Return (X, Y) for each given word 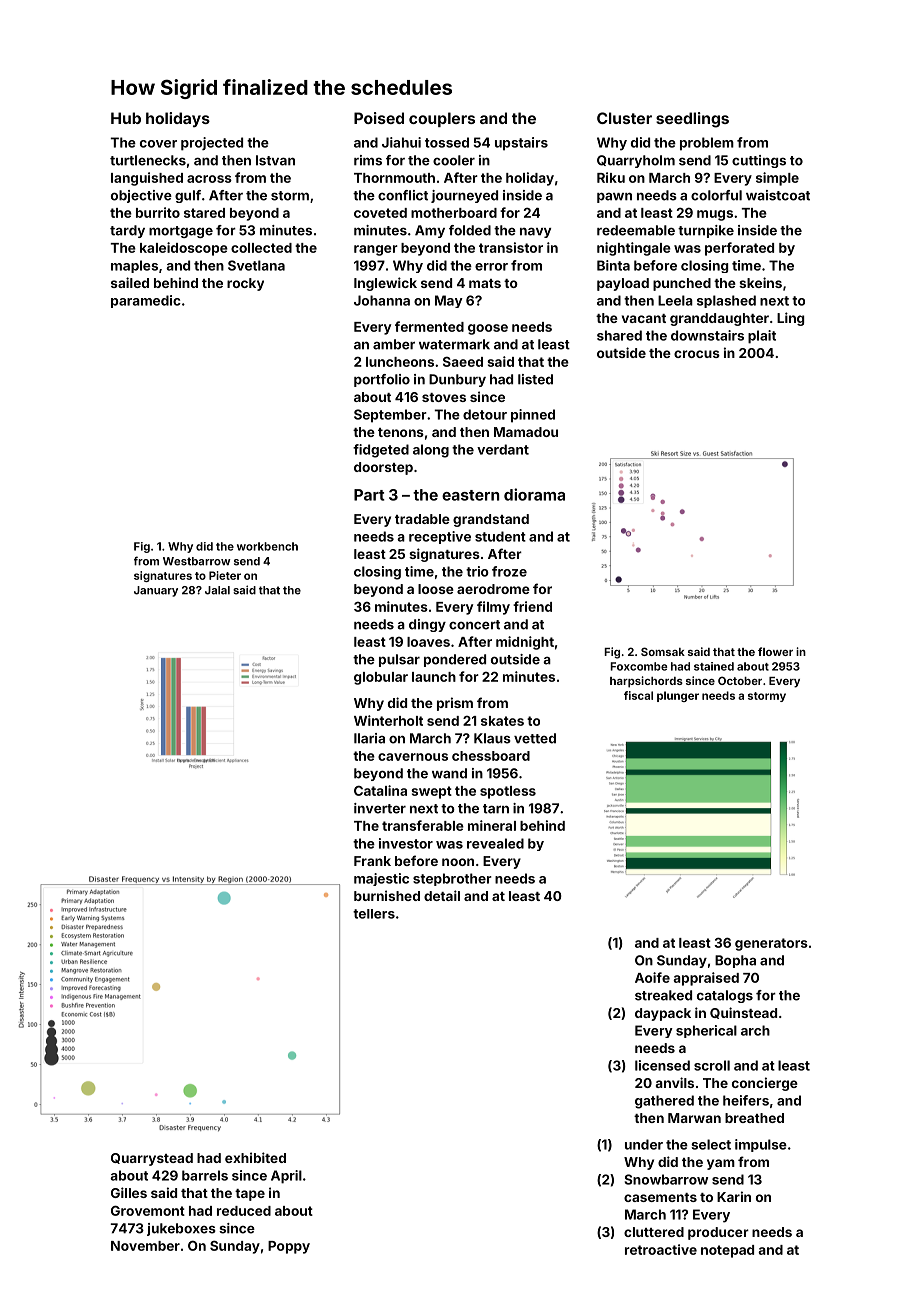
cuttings (759, 161)
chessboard (491, 756)
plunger (678, 696)
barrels (205, 1175)
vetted (535, 738)
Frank (372, 861)
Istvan (275, 160)
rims (368, 160)
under (644, 1144)
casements (660, 1197)
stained (714, 666)
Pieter (225, 575)
